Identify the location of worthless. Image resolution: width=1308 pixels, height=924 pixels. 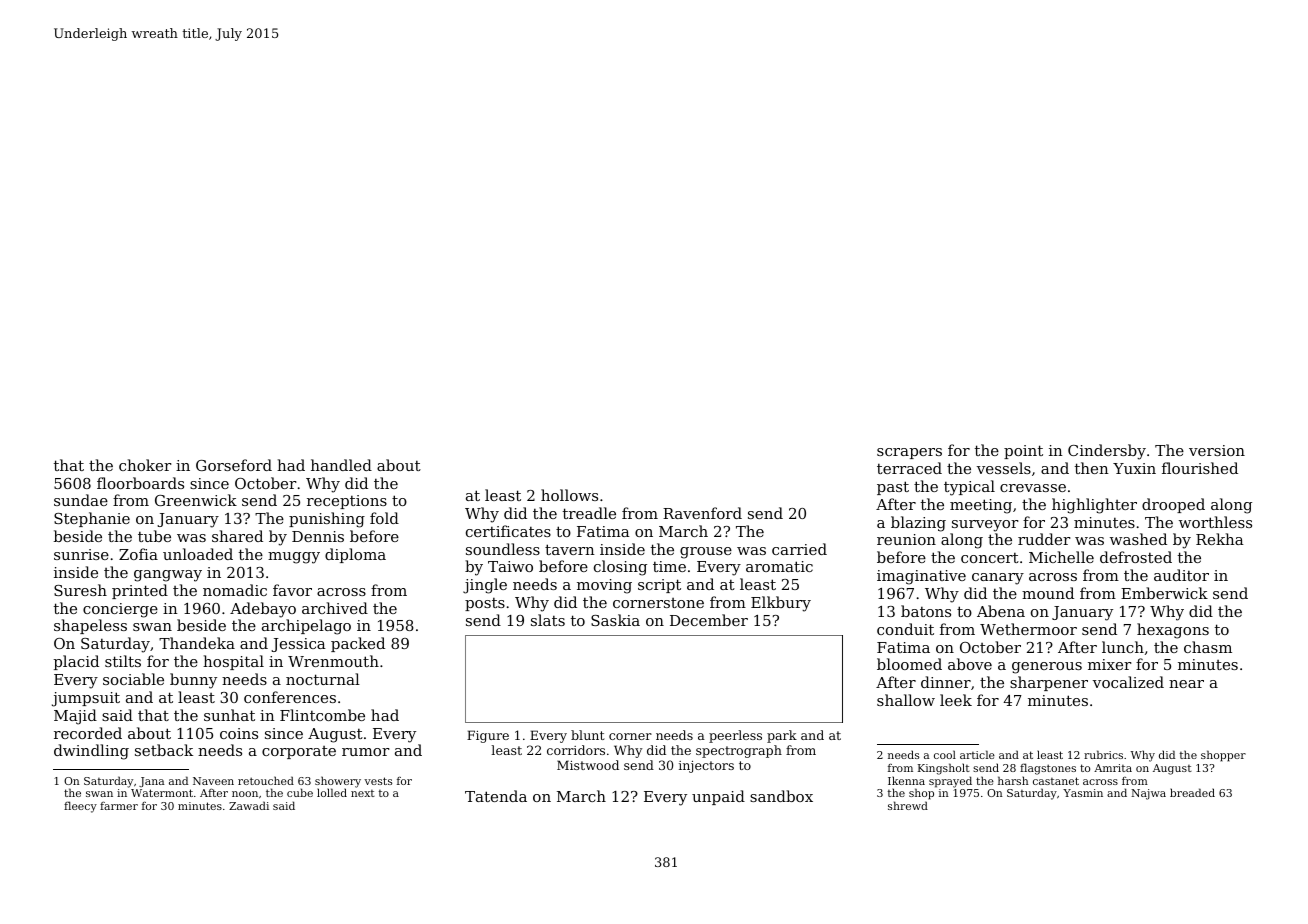
(1215, 522).
